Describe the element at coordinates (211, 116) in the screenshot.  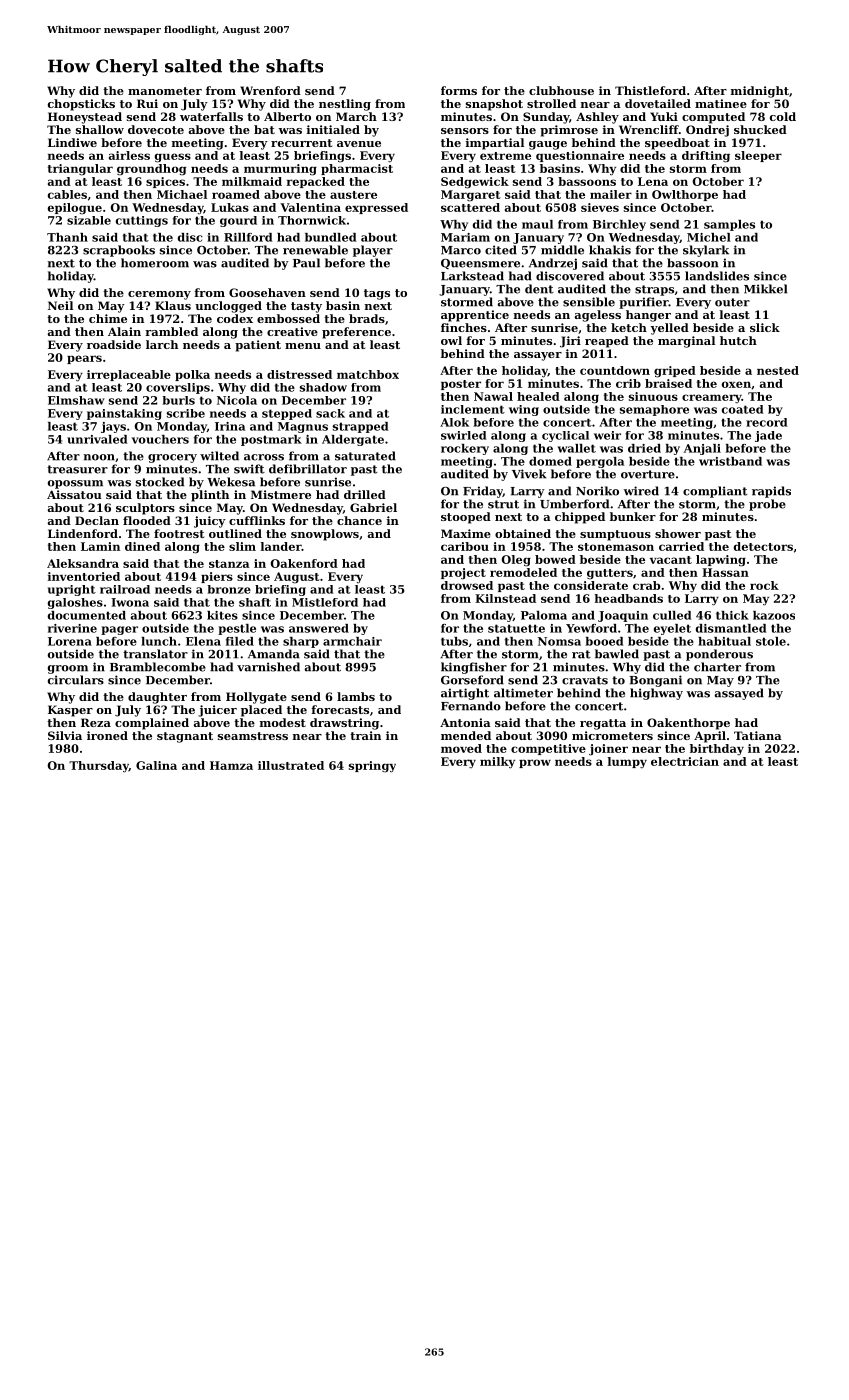
I see `waterfalls` at that location.
